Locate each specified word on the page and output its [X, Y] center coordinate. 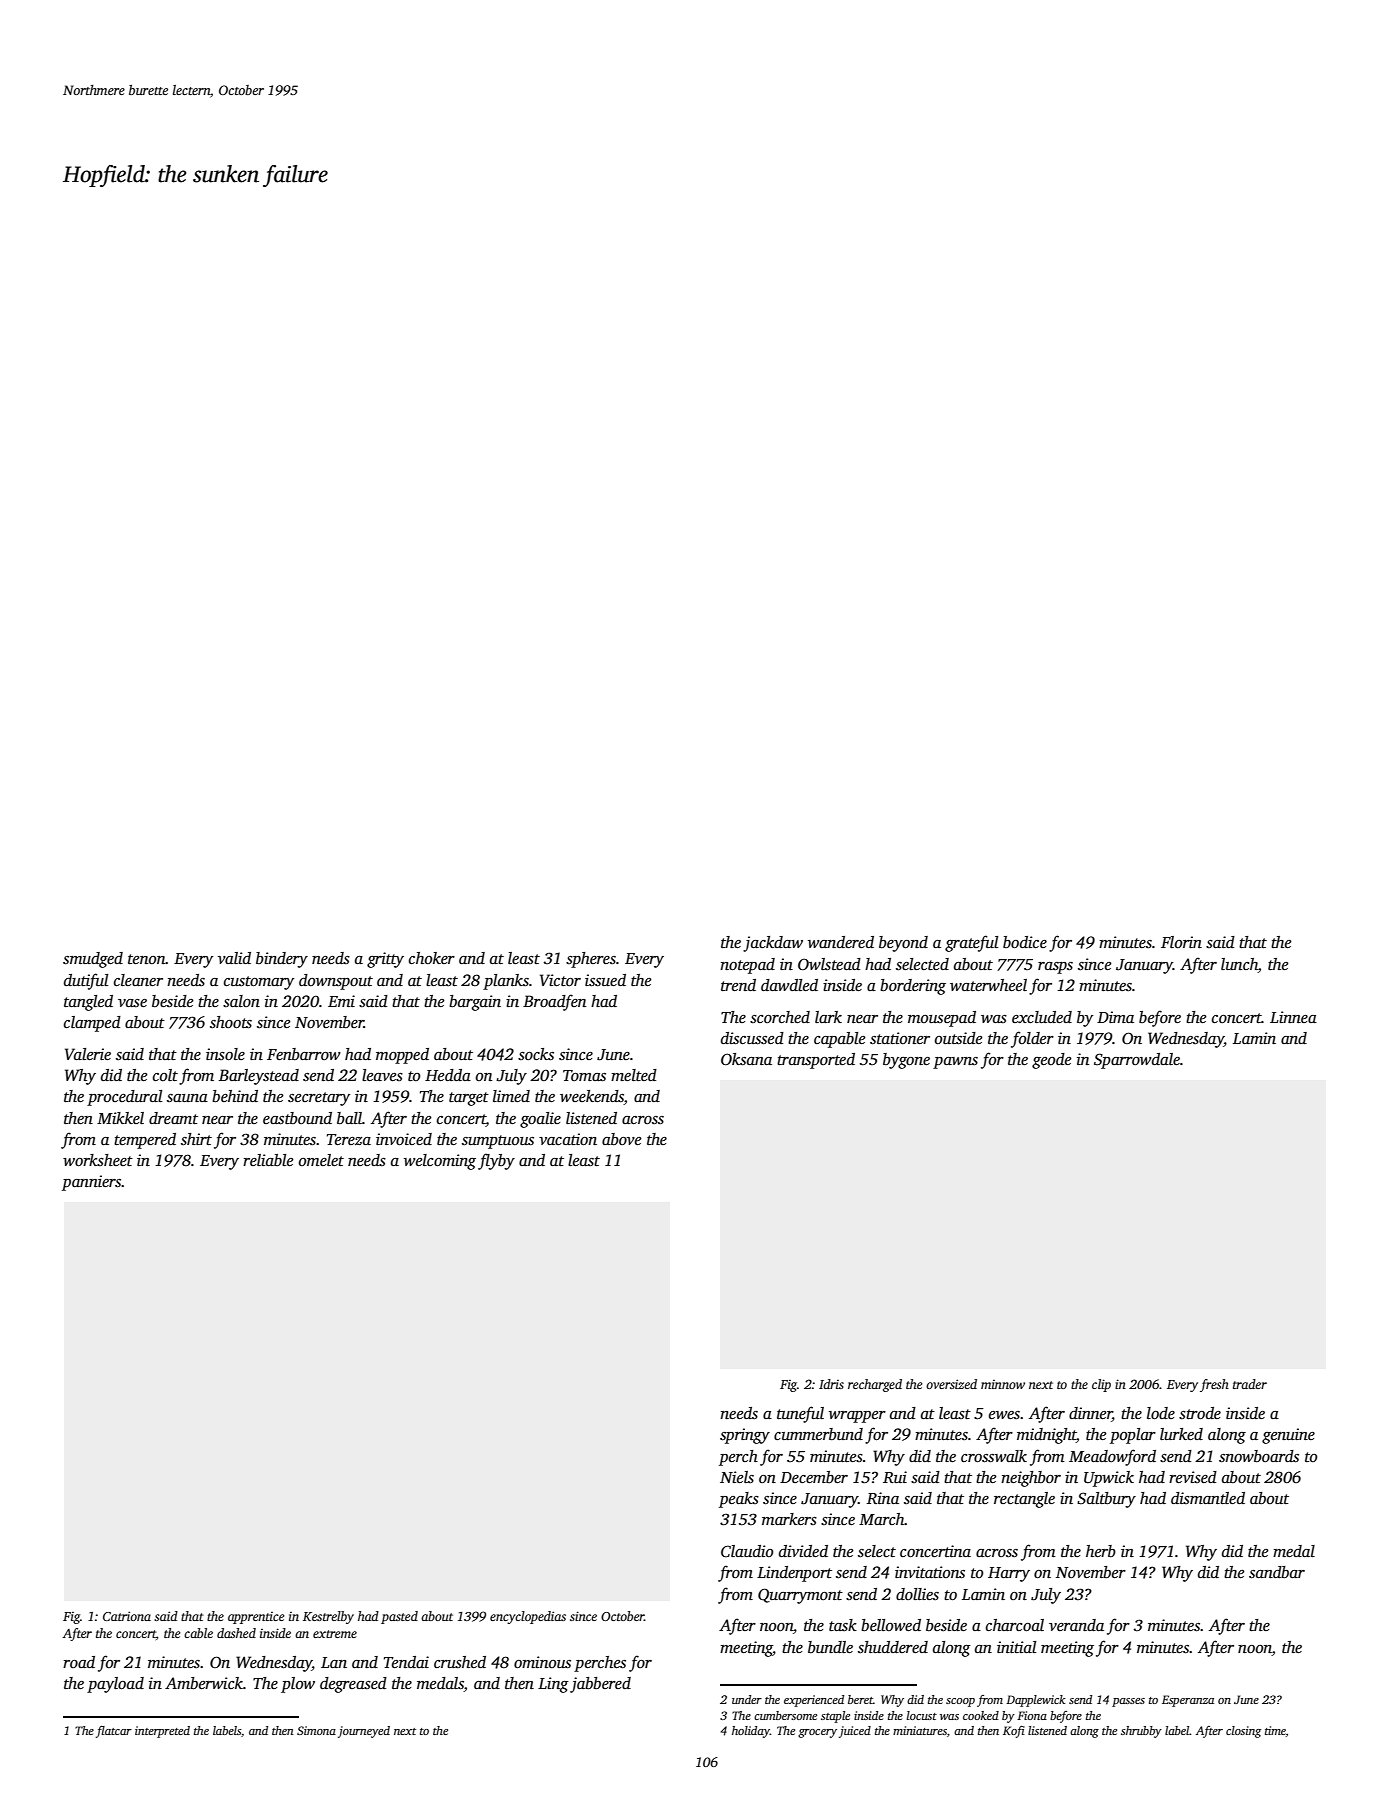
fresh [1214, 1385]
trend [738, 985]
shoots [231, 1022]
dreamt [173, 1118]
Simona [316, 1730]
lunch [1239, 964]
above [622, 1139]
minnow [1003, 1384]
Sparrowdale [1137, 1061]
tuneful [800, 1414]
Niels [737, 1477]
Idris [831, 1384]
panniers [92, 1183]
